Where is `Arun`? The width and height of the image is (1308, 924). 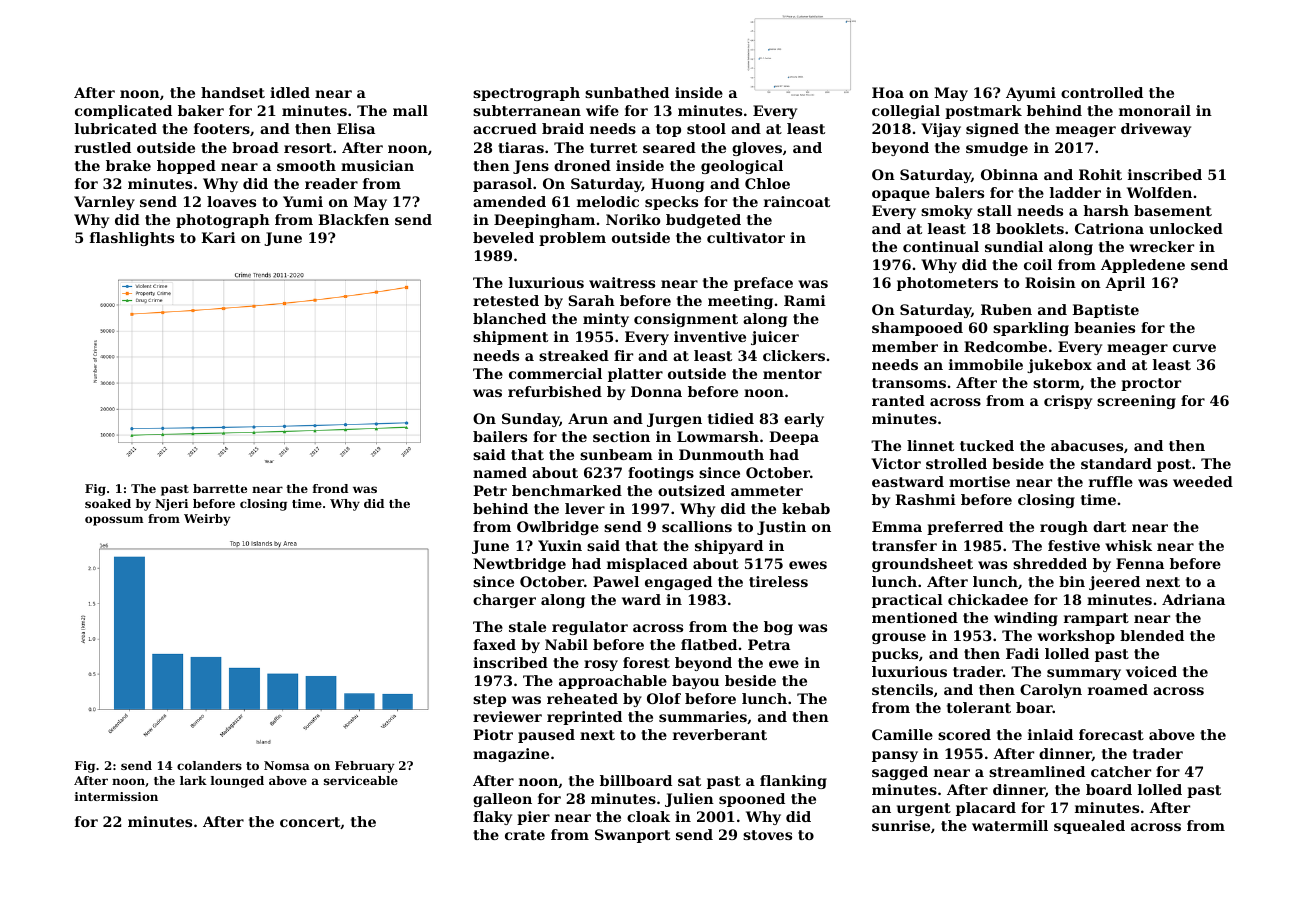 Arun is located at coordinates (588, 418).
